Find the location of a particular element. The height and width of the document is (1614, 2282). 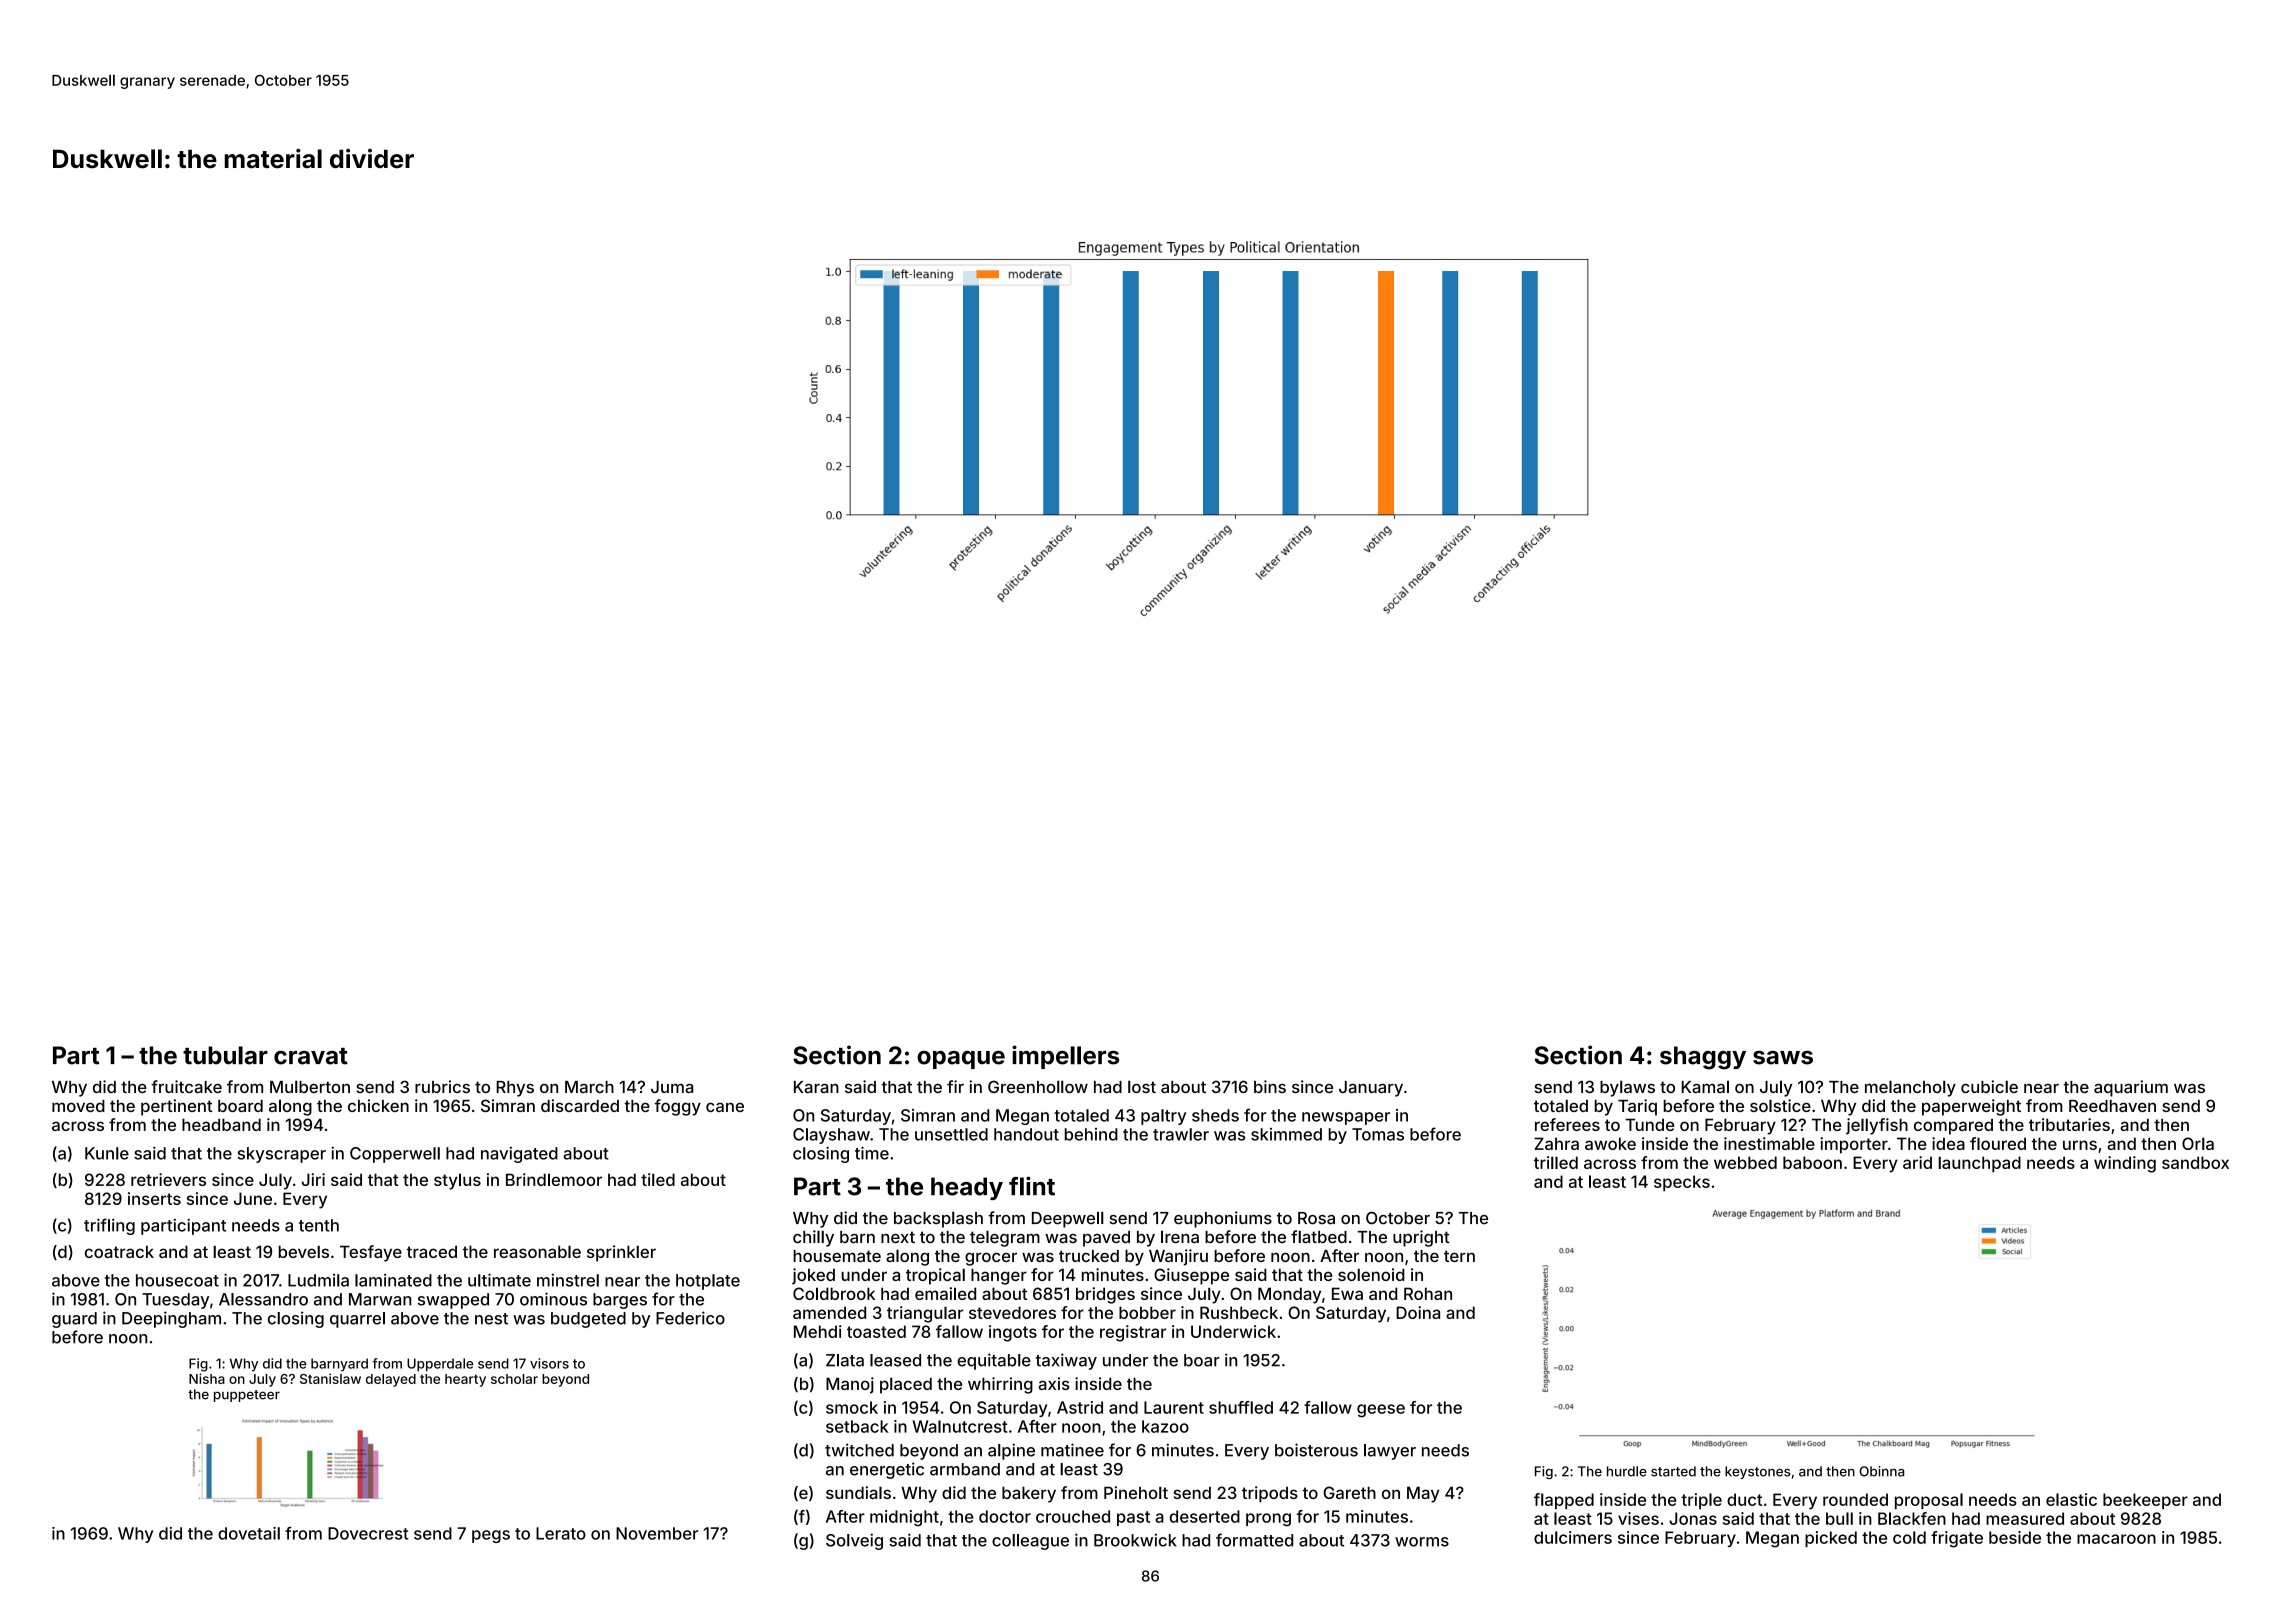

puppeteer is located at coordinates (247, 1396).
